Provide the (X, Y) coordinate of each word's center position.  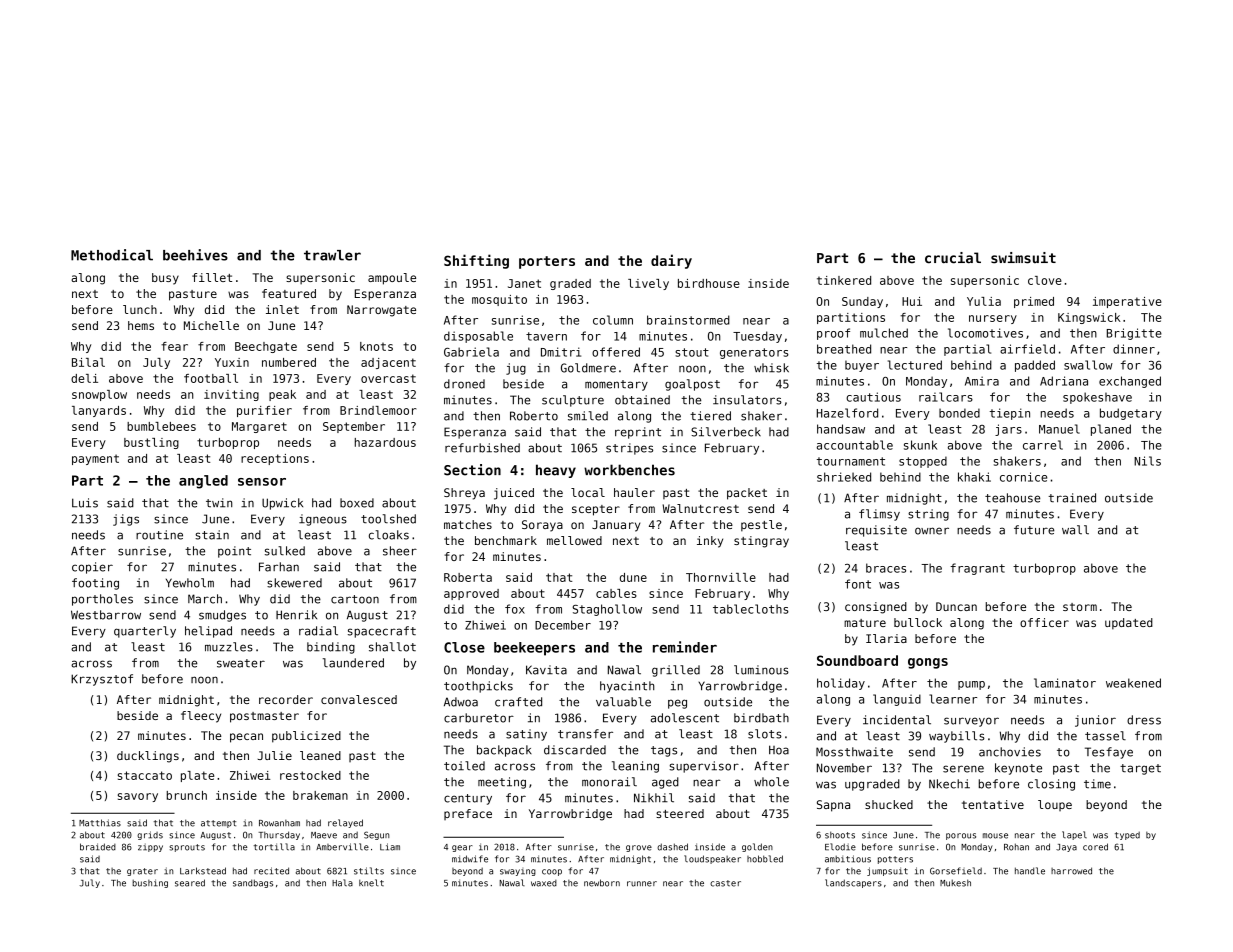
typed (1127, 836)
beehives (195, 255)
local (588, 492)
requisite (876, 531)
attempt (218, 824)
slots (765, 734)
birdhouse (709, 283)
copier (92, 568)
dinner (1134, 349)
